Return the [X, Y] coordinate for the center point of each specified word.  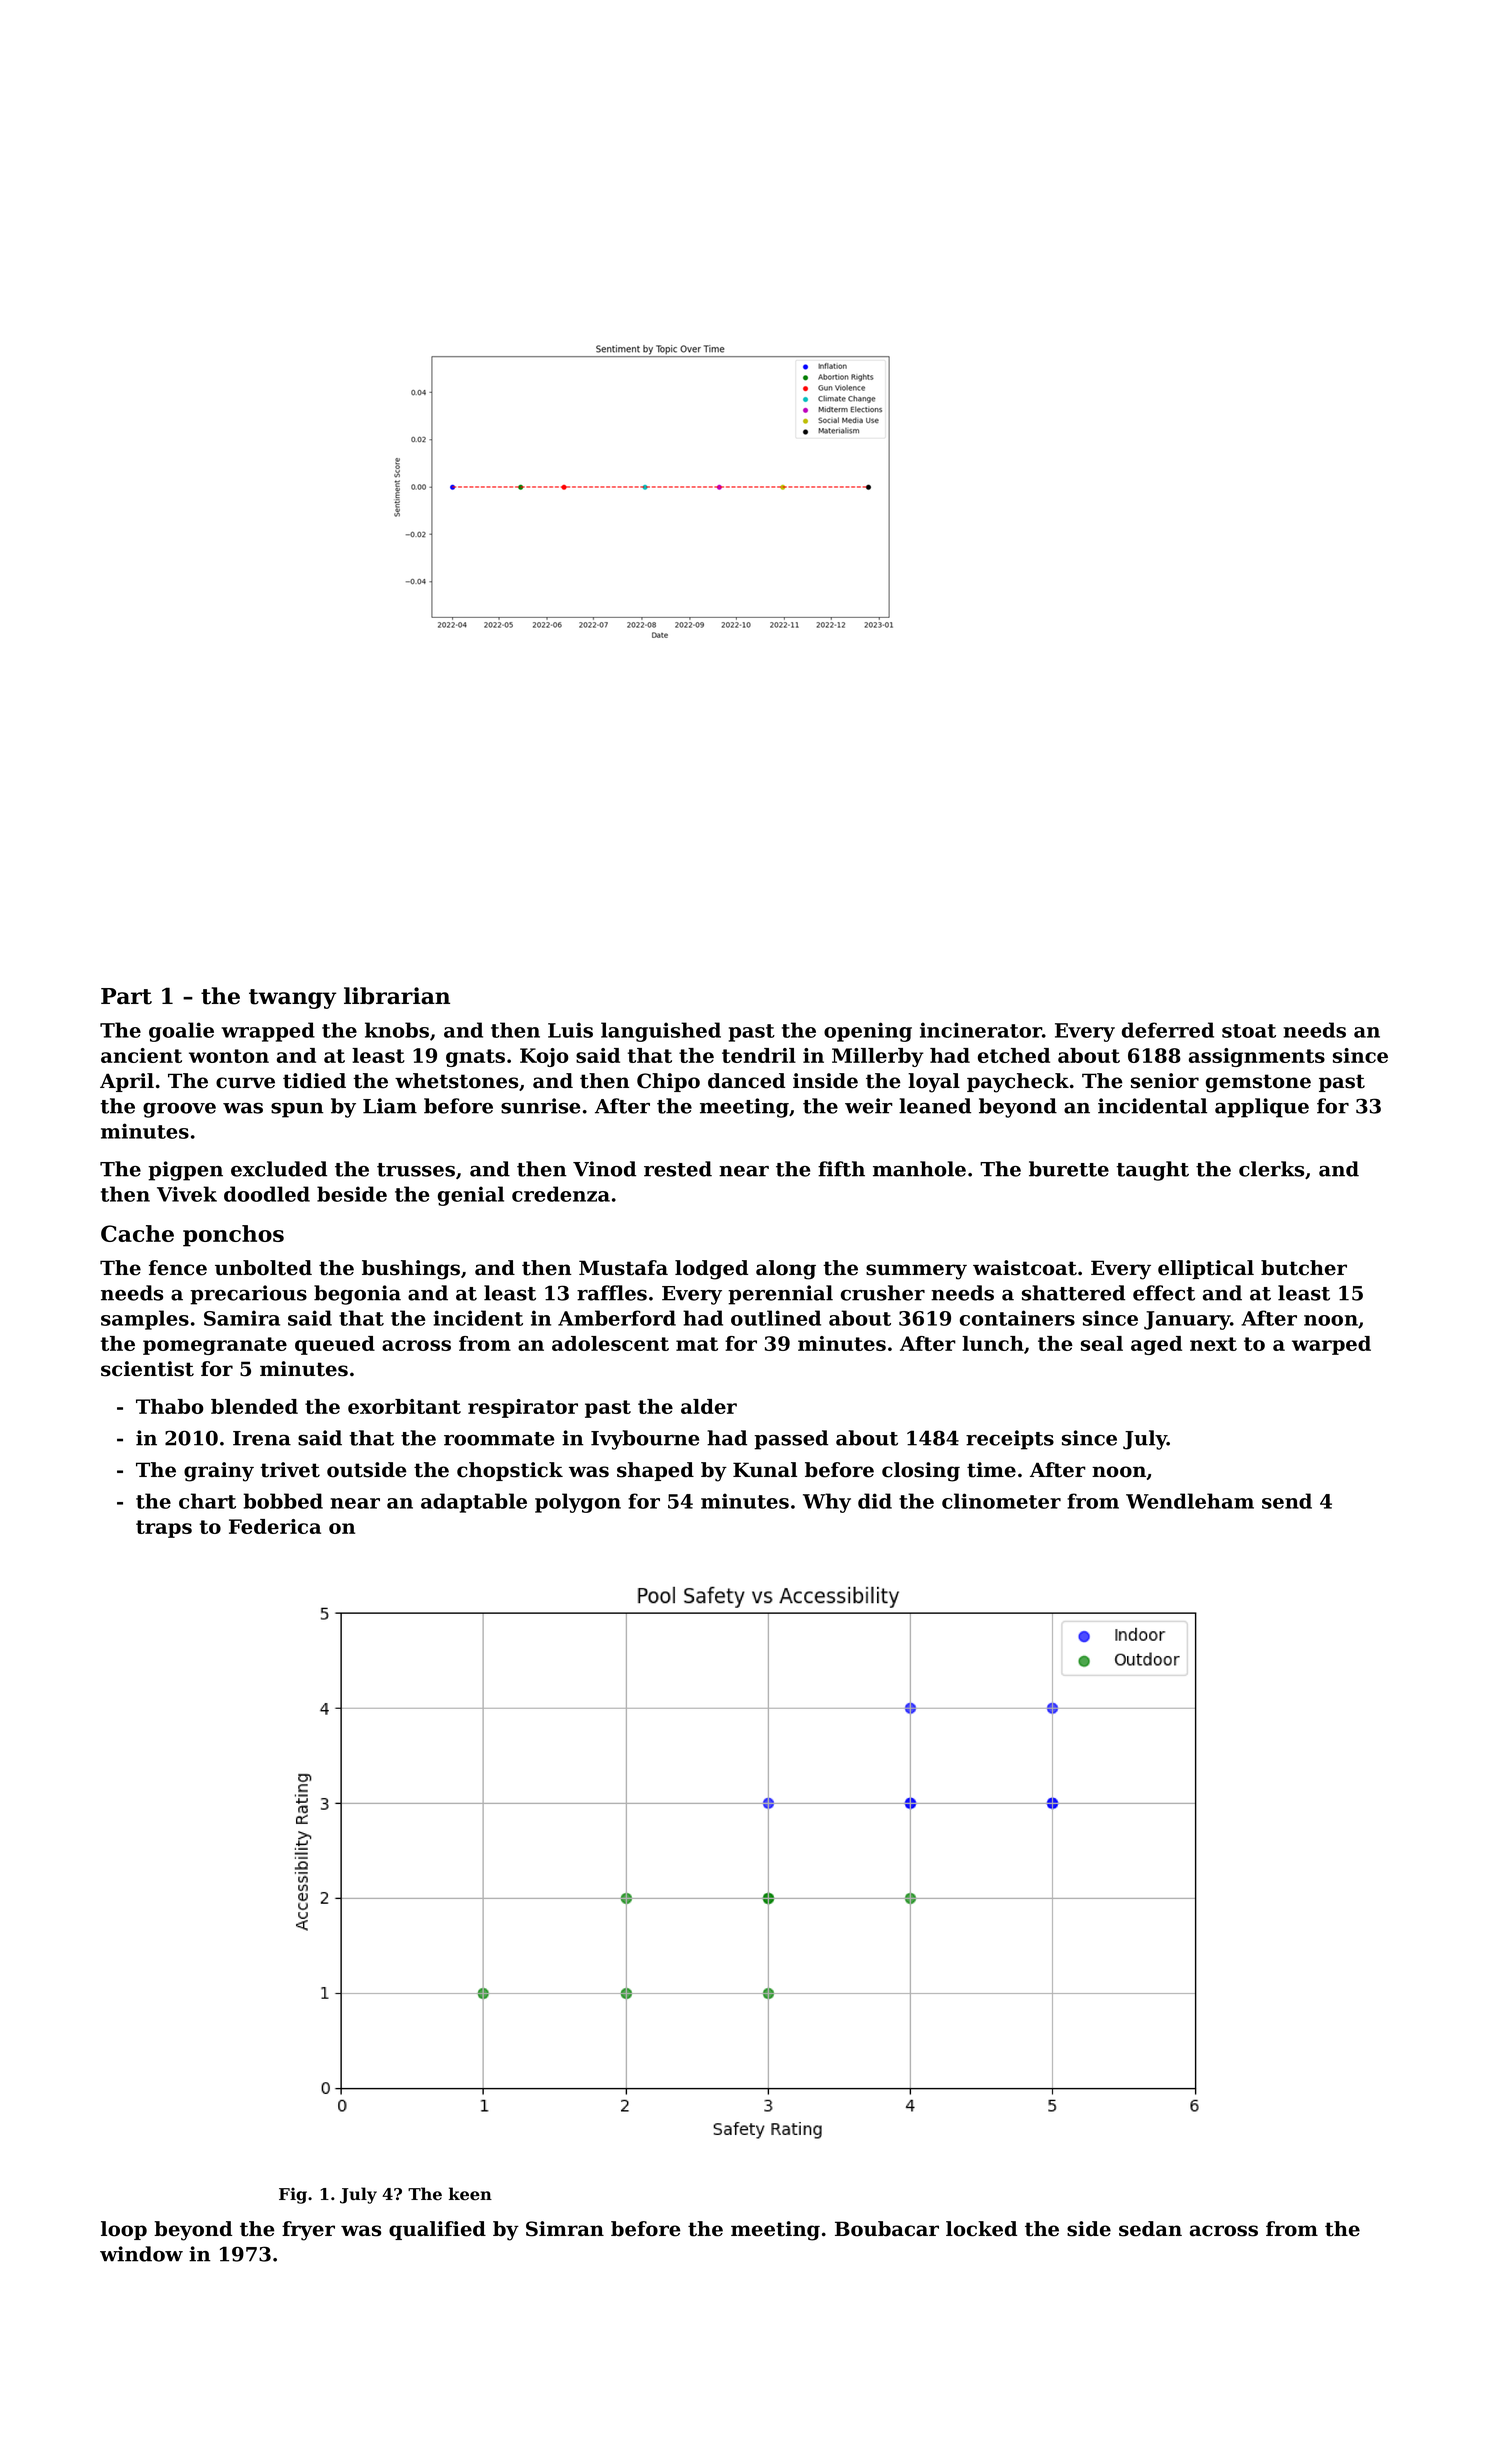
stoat [1249, 1031]
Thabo [170, 1406]
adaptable [474, 1503]
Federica [275, 1526]
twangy [292, 999]
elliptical [1206, 1269]
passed [791, 1440]
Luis [570, 1030]
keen [470, 2194]
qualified [437, 2230]
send [1287, 1501]
